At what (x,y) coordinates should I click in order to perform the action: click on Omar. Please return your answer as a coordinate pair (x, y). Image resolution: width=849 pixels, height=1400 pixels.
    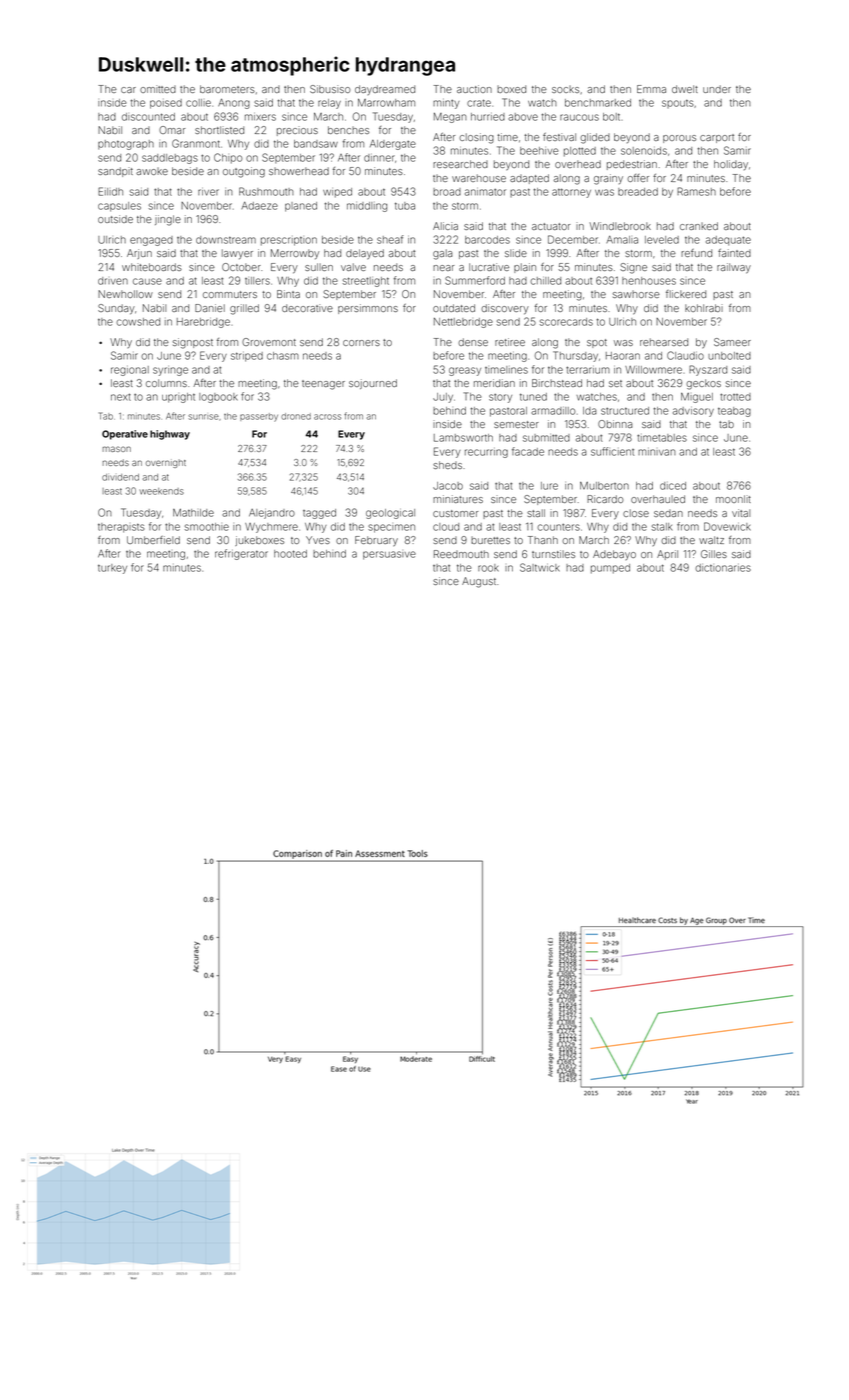
    Looking at the image, I should click on (172, 130).
